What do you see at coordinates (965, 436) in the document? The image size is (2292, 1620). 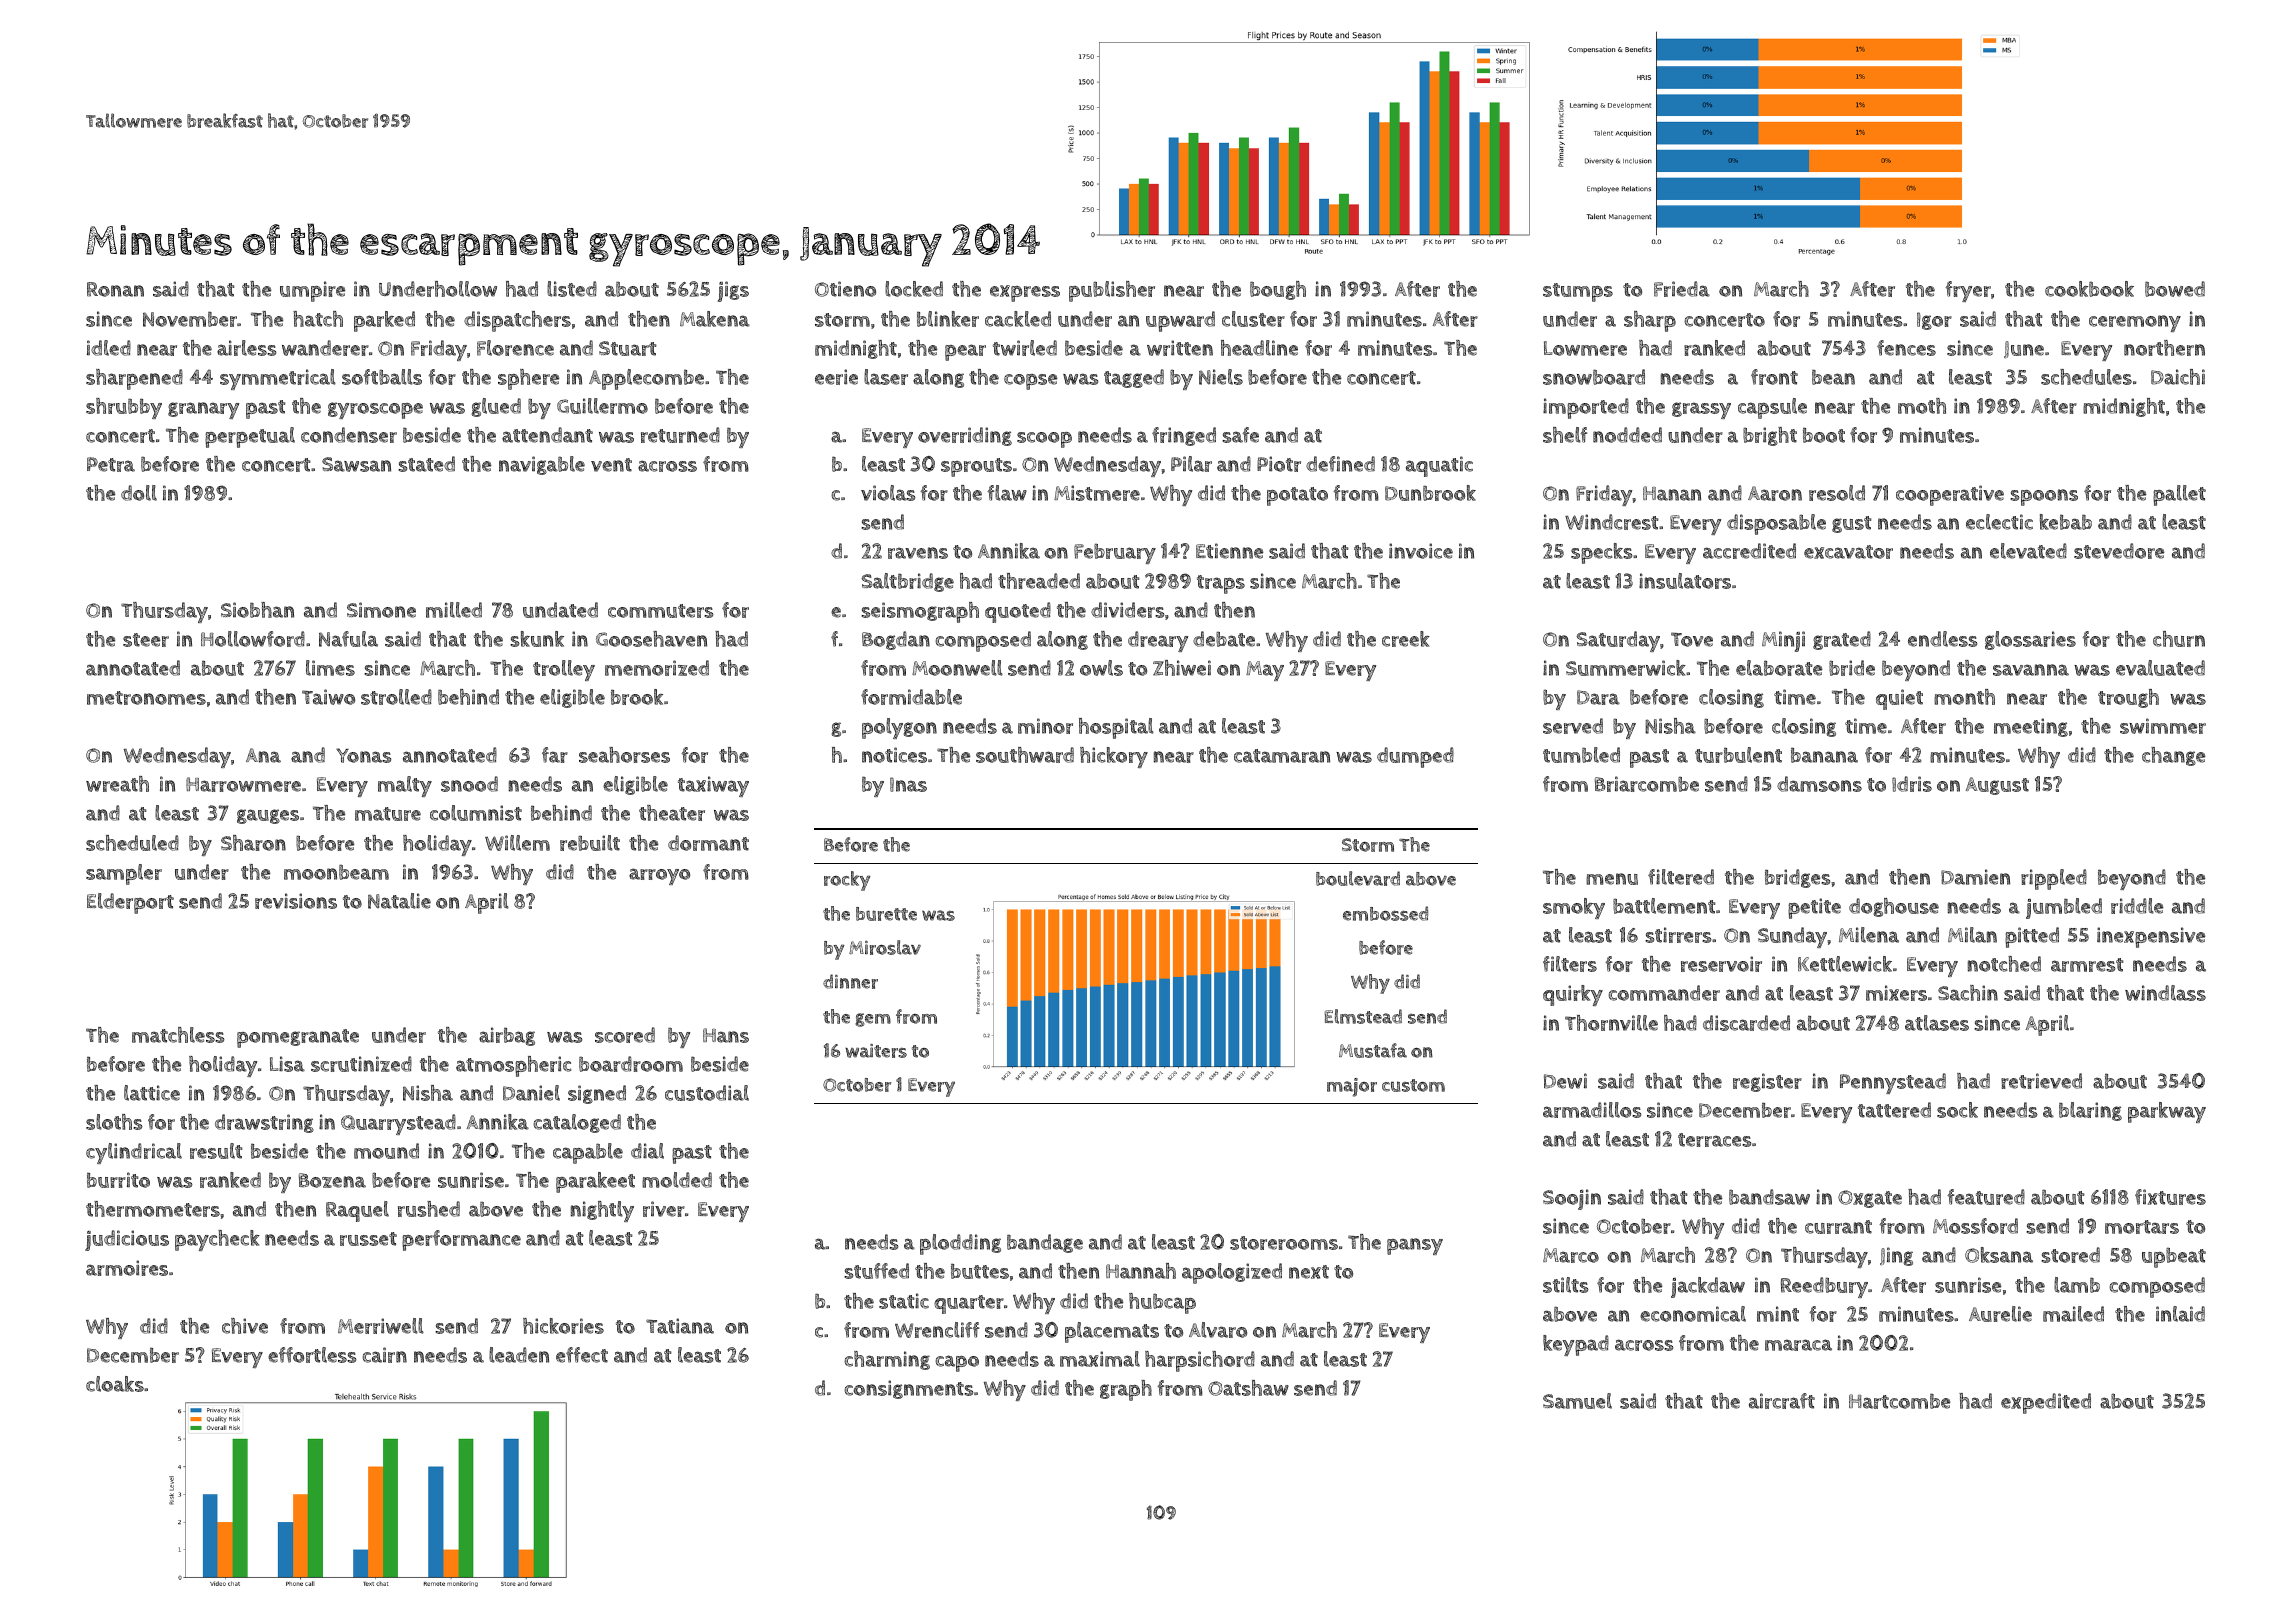 I see `overriding` at bounding box center [965, 436].
